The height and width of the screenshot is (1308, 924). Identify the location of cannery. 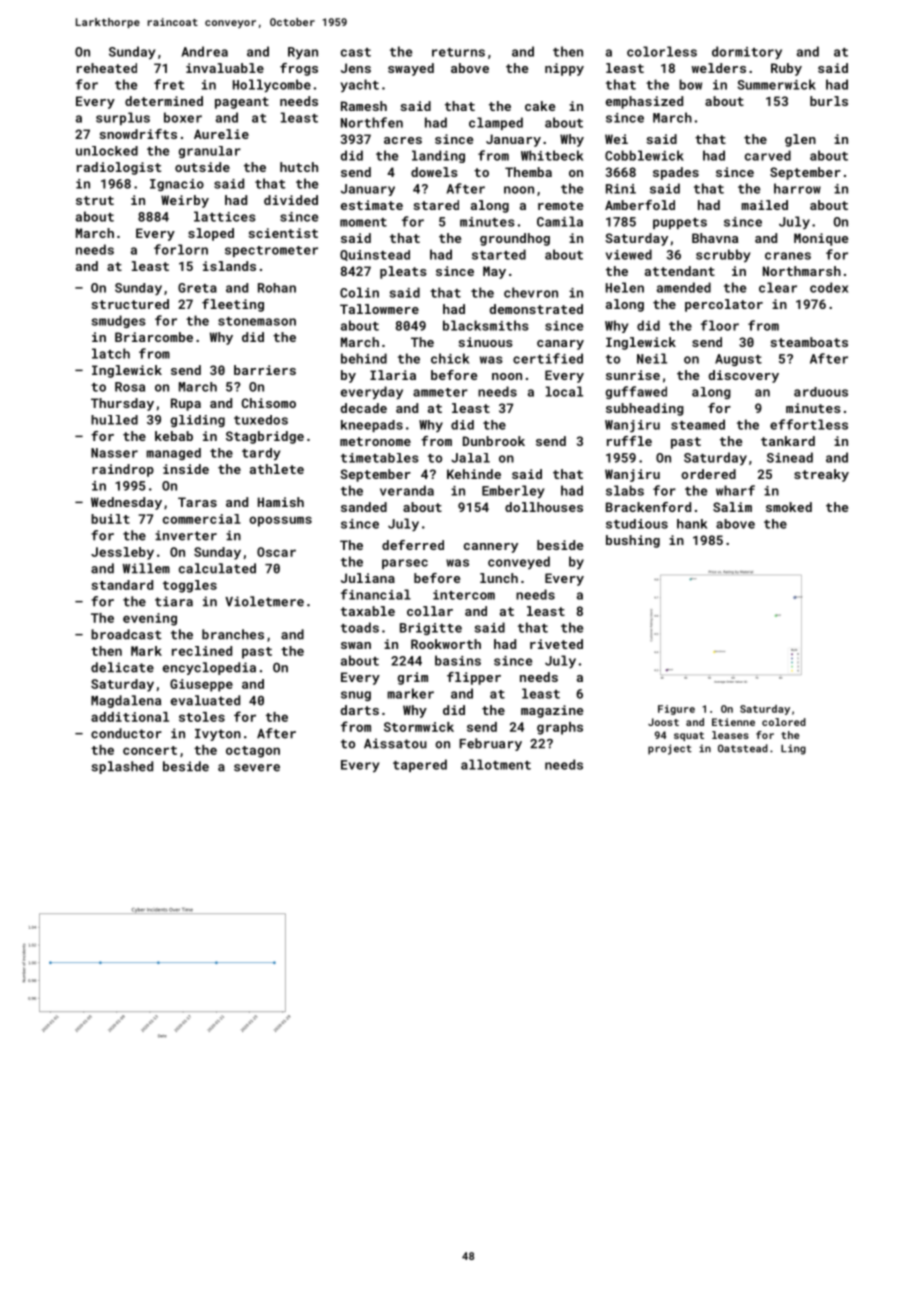
(491, 548).
